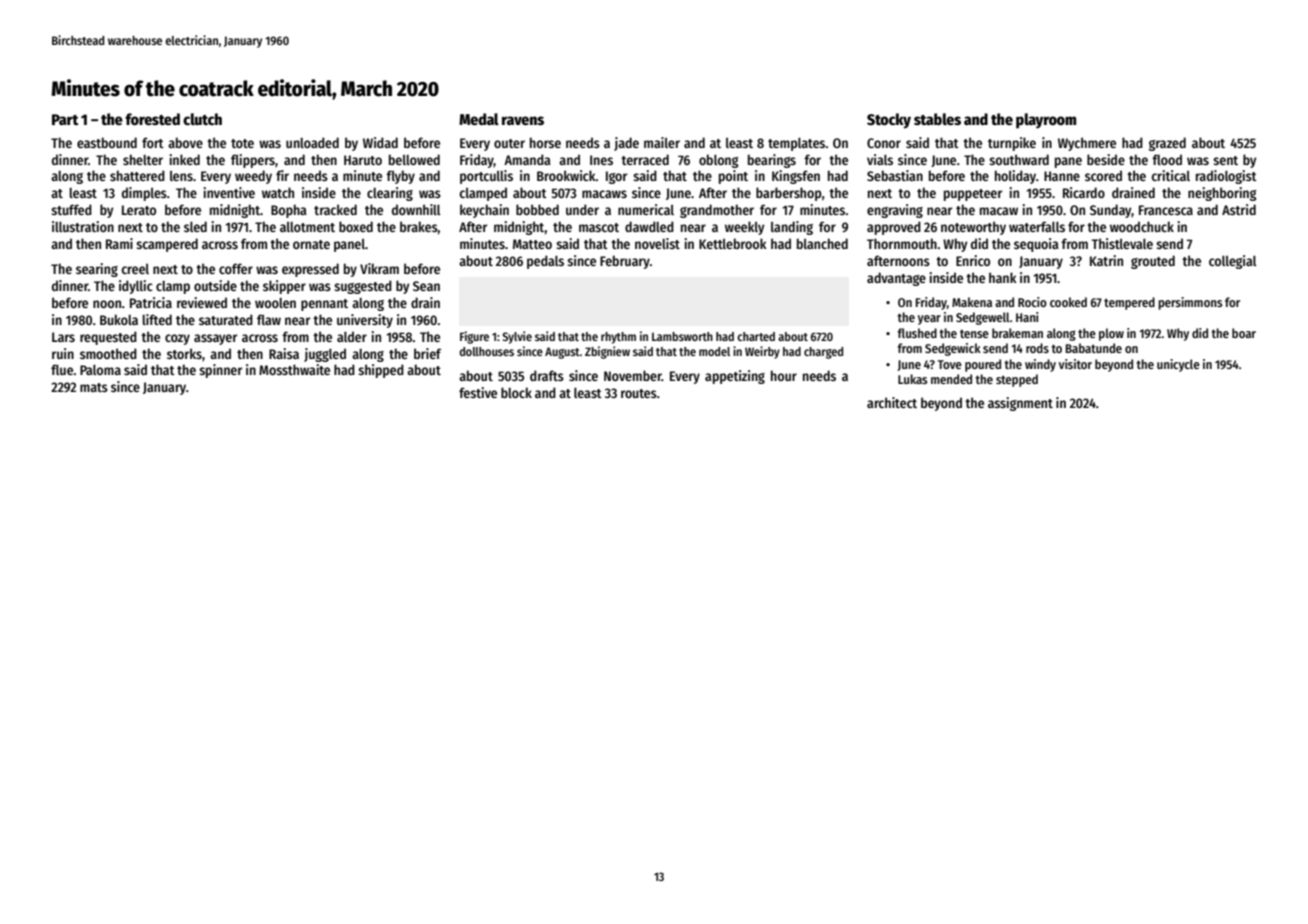  What do you see at coordinates (902, 243) in the image?
I see `Thornmouth` at bounding box center [902, 243].
